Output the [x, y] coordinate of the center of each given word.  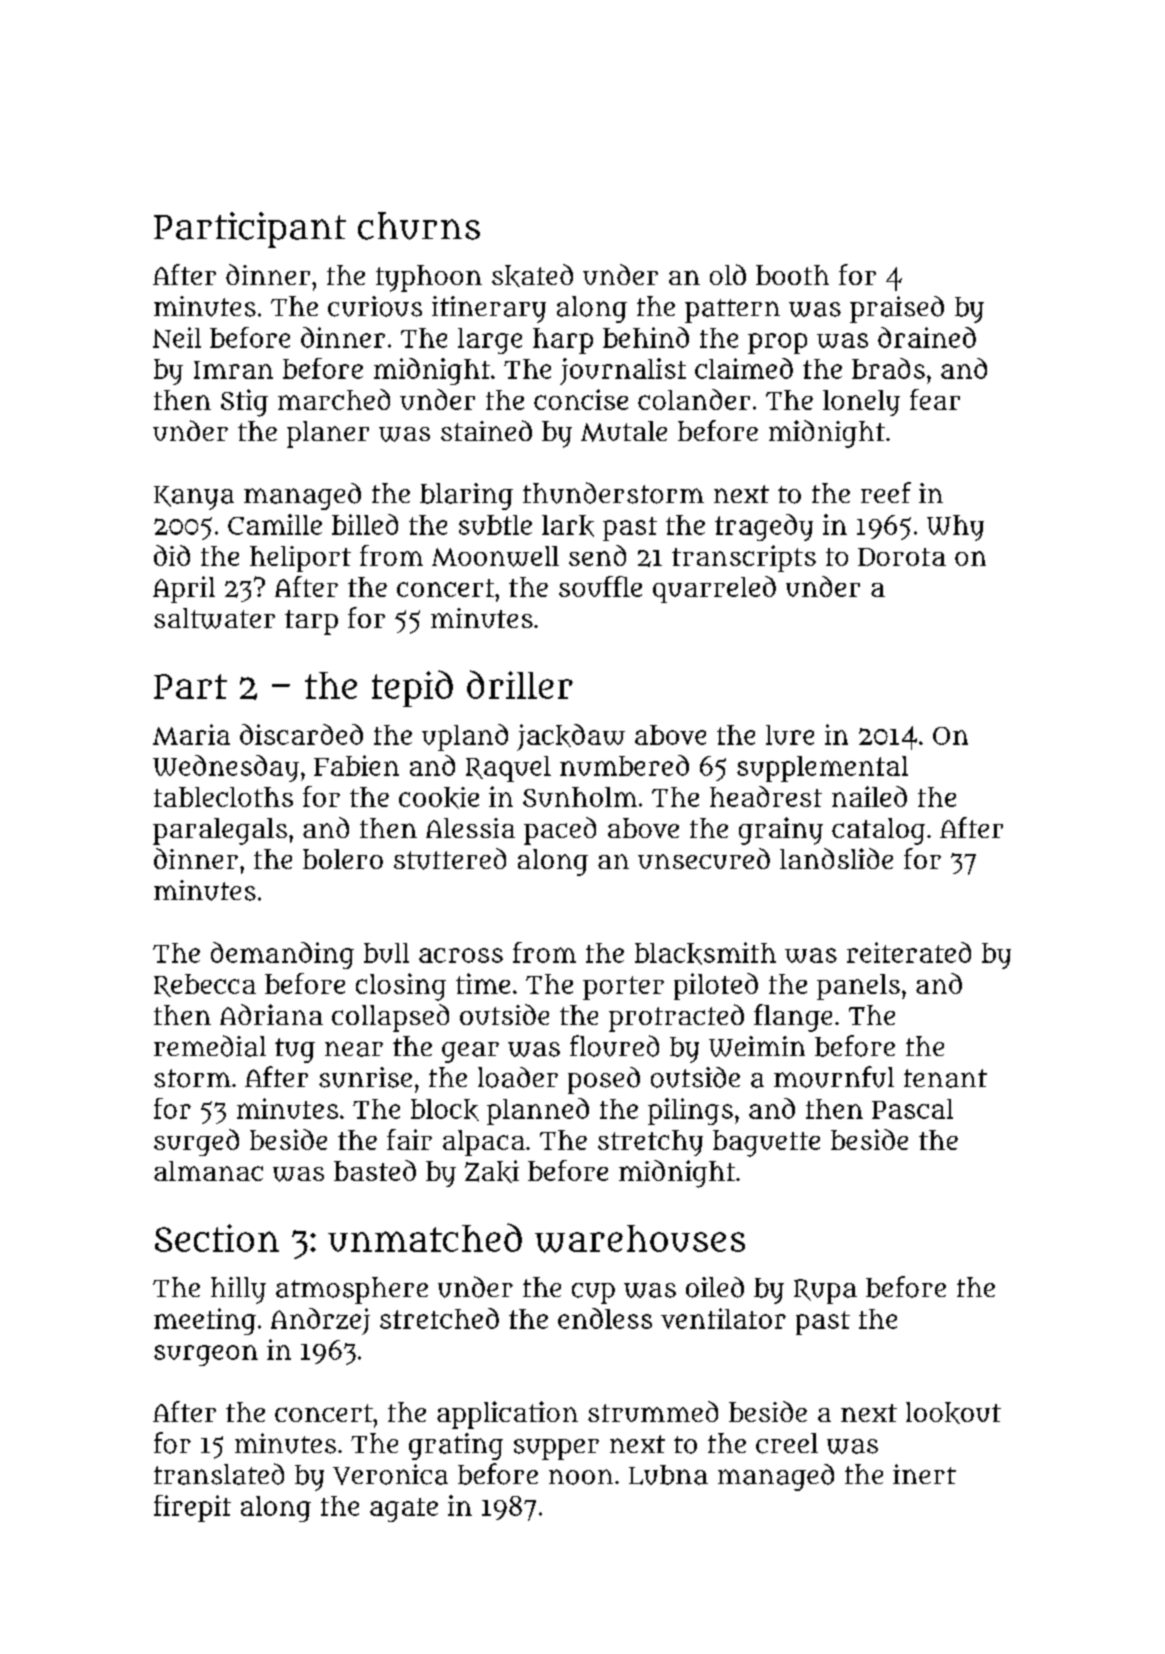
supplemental [822, 769]
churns [419, 226]
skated [532, 275]
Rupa [825, 1291]
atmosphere [352, 1290]
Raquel [508, 769]
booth [792, 275]
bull [386, 953]
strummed [653, 1411]
